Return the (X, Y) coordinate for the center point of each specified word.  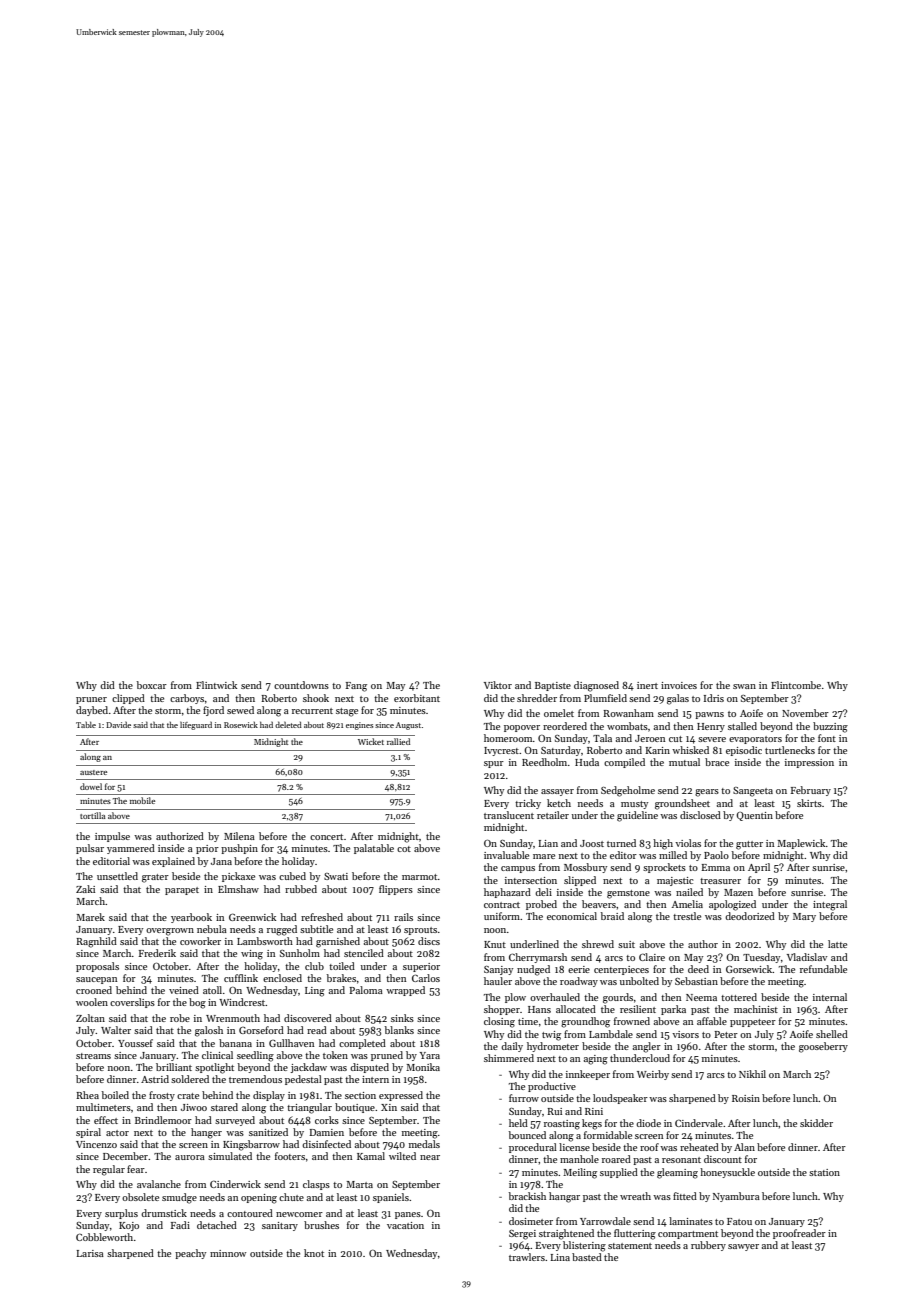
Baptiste (553, 686)
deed (698, 969)
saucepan (96, 980)
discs (429, 941)
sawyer (743, 1247)
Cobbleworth (104, 1237)
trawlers (527, 1257)
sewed (240, 710)
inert (647, 685)
